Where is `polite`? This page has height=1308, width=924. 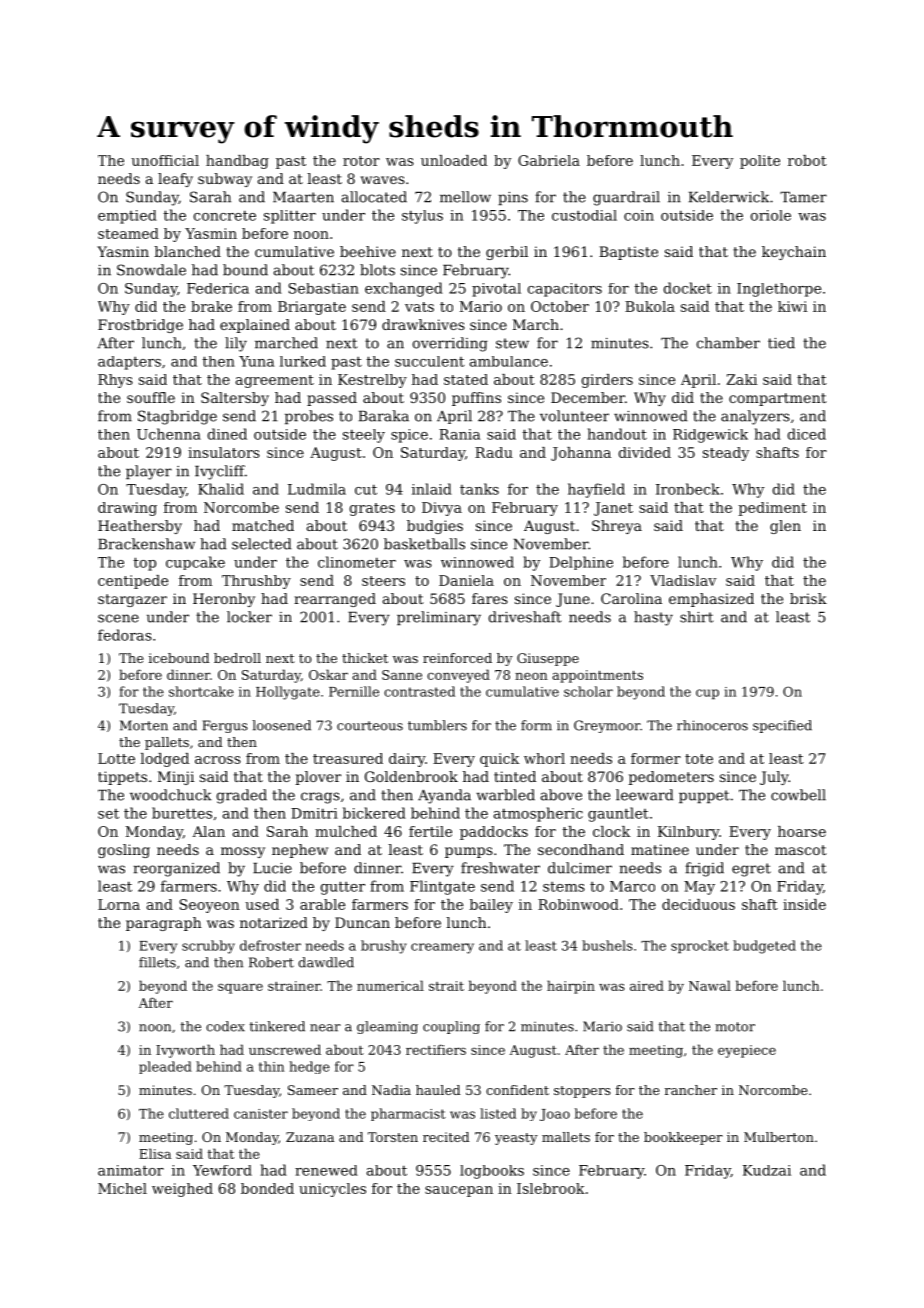 polite is located at coordinates (760, 162).
